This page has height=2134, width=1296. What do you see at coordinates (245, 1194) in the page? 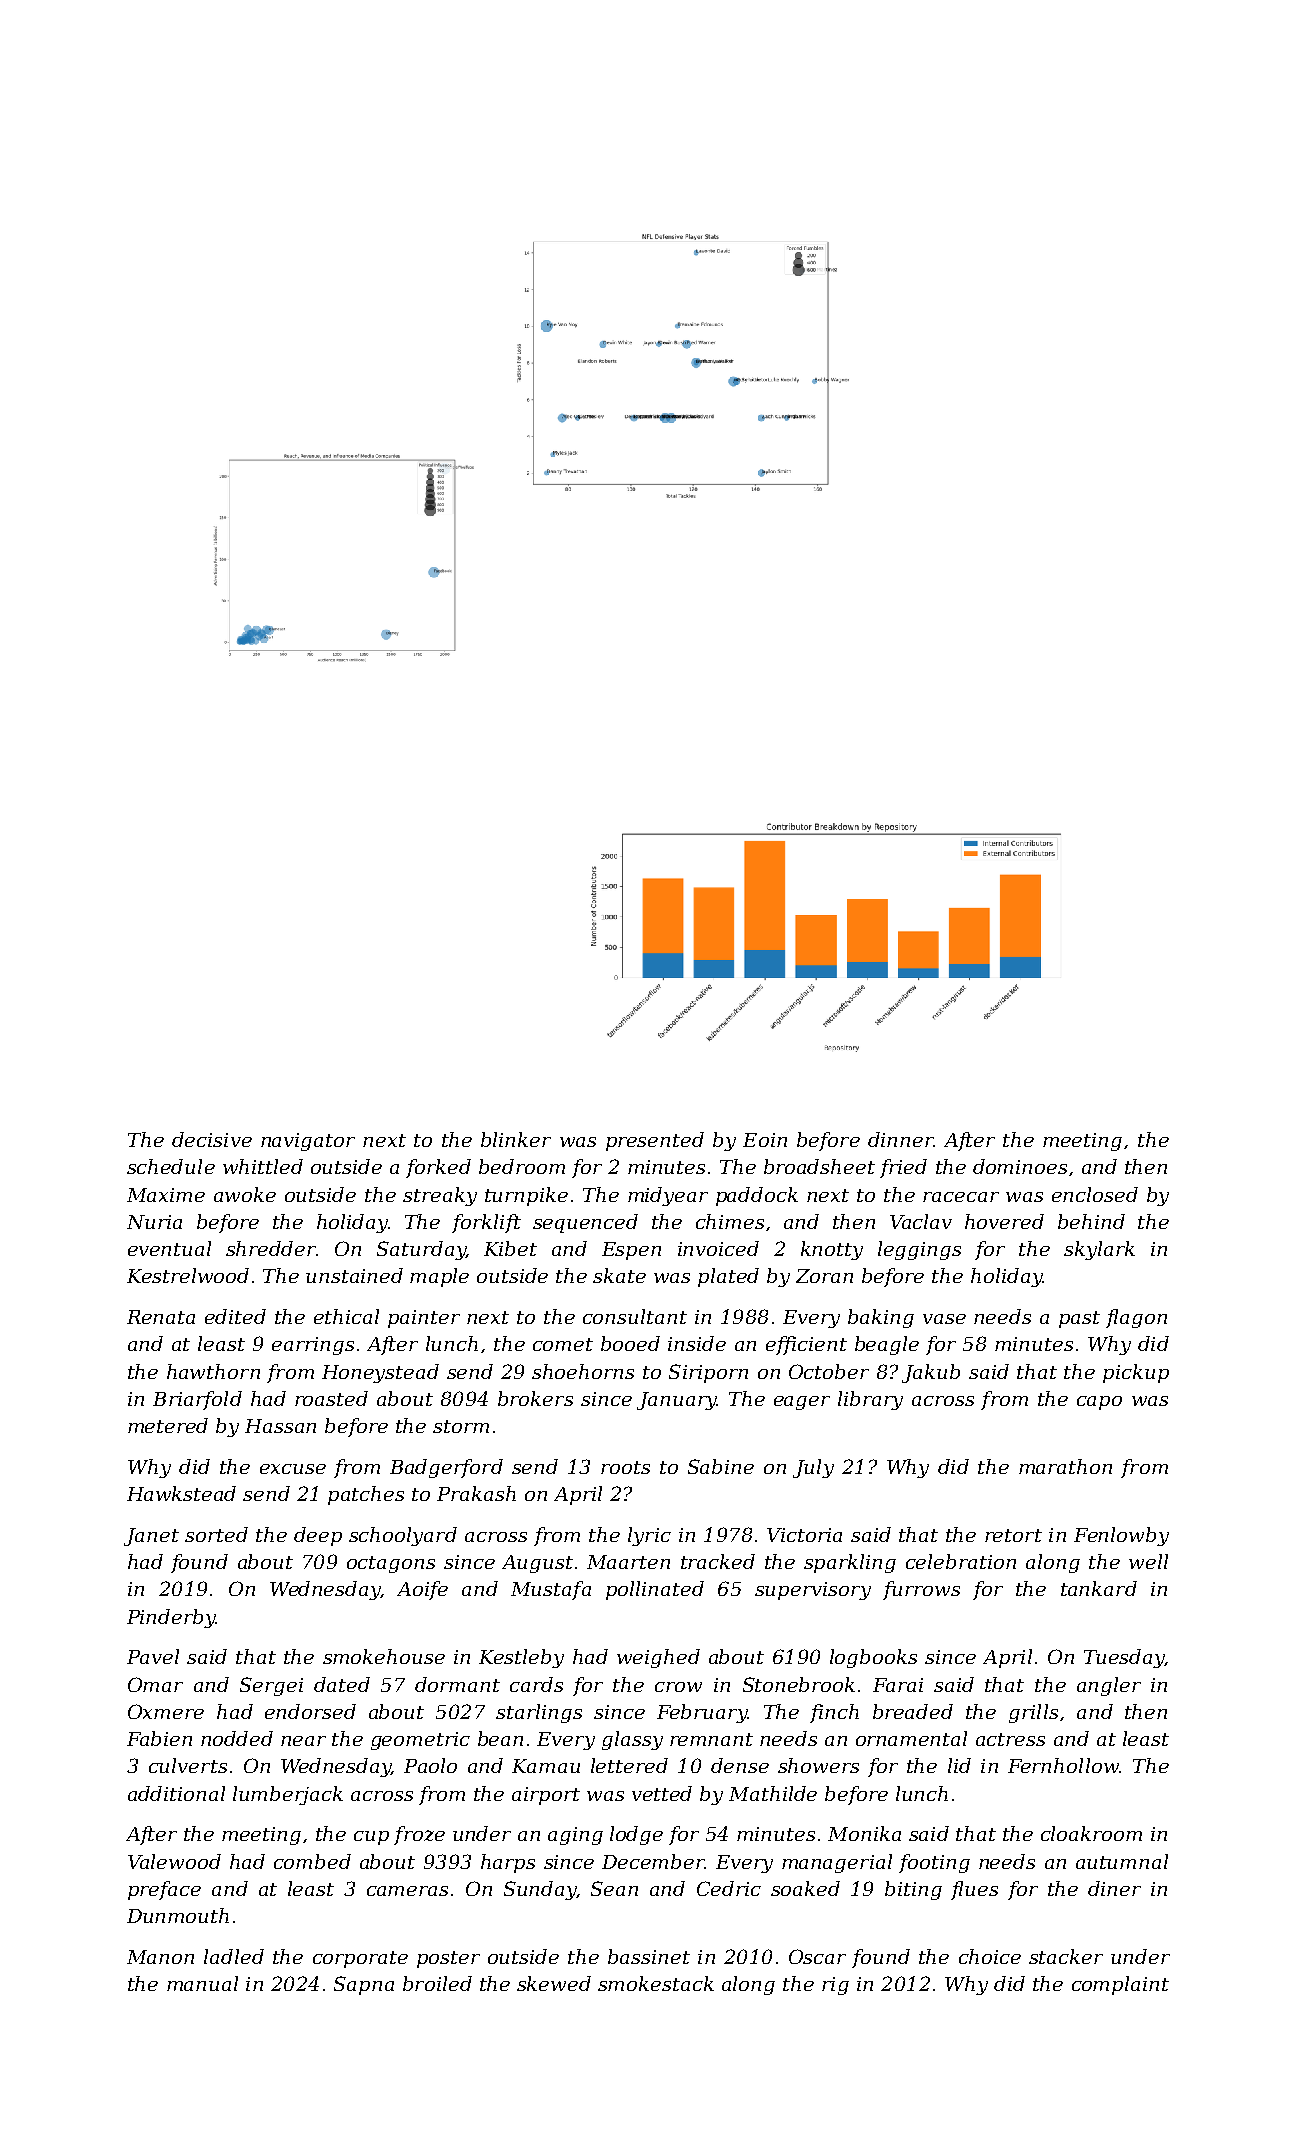
I see `awoke` at bounding box center [245, 1194].
